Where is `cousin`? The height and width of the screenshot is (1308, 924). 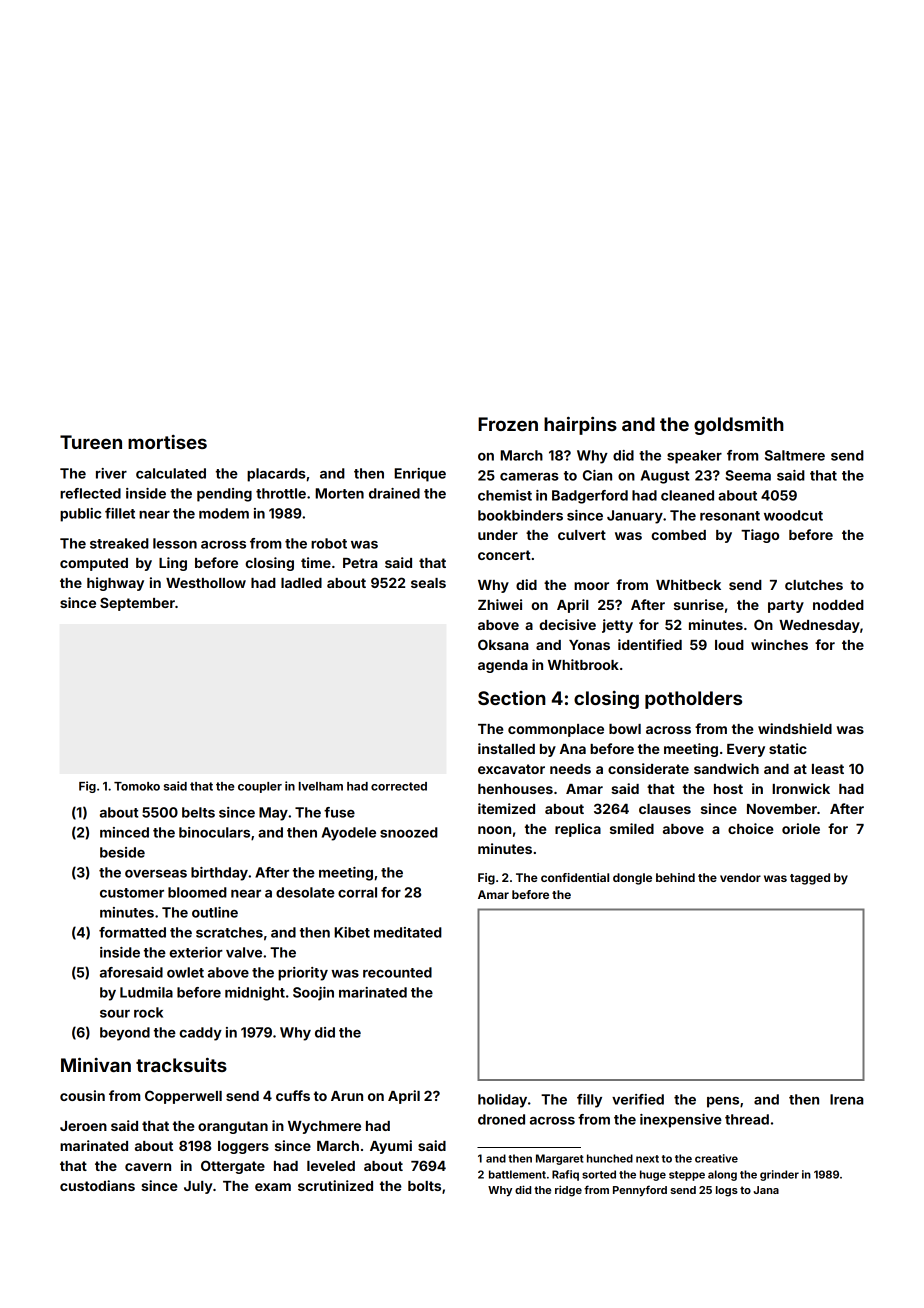 cousin is located at coordinates (82, 1095).
